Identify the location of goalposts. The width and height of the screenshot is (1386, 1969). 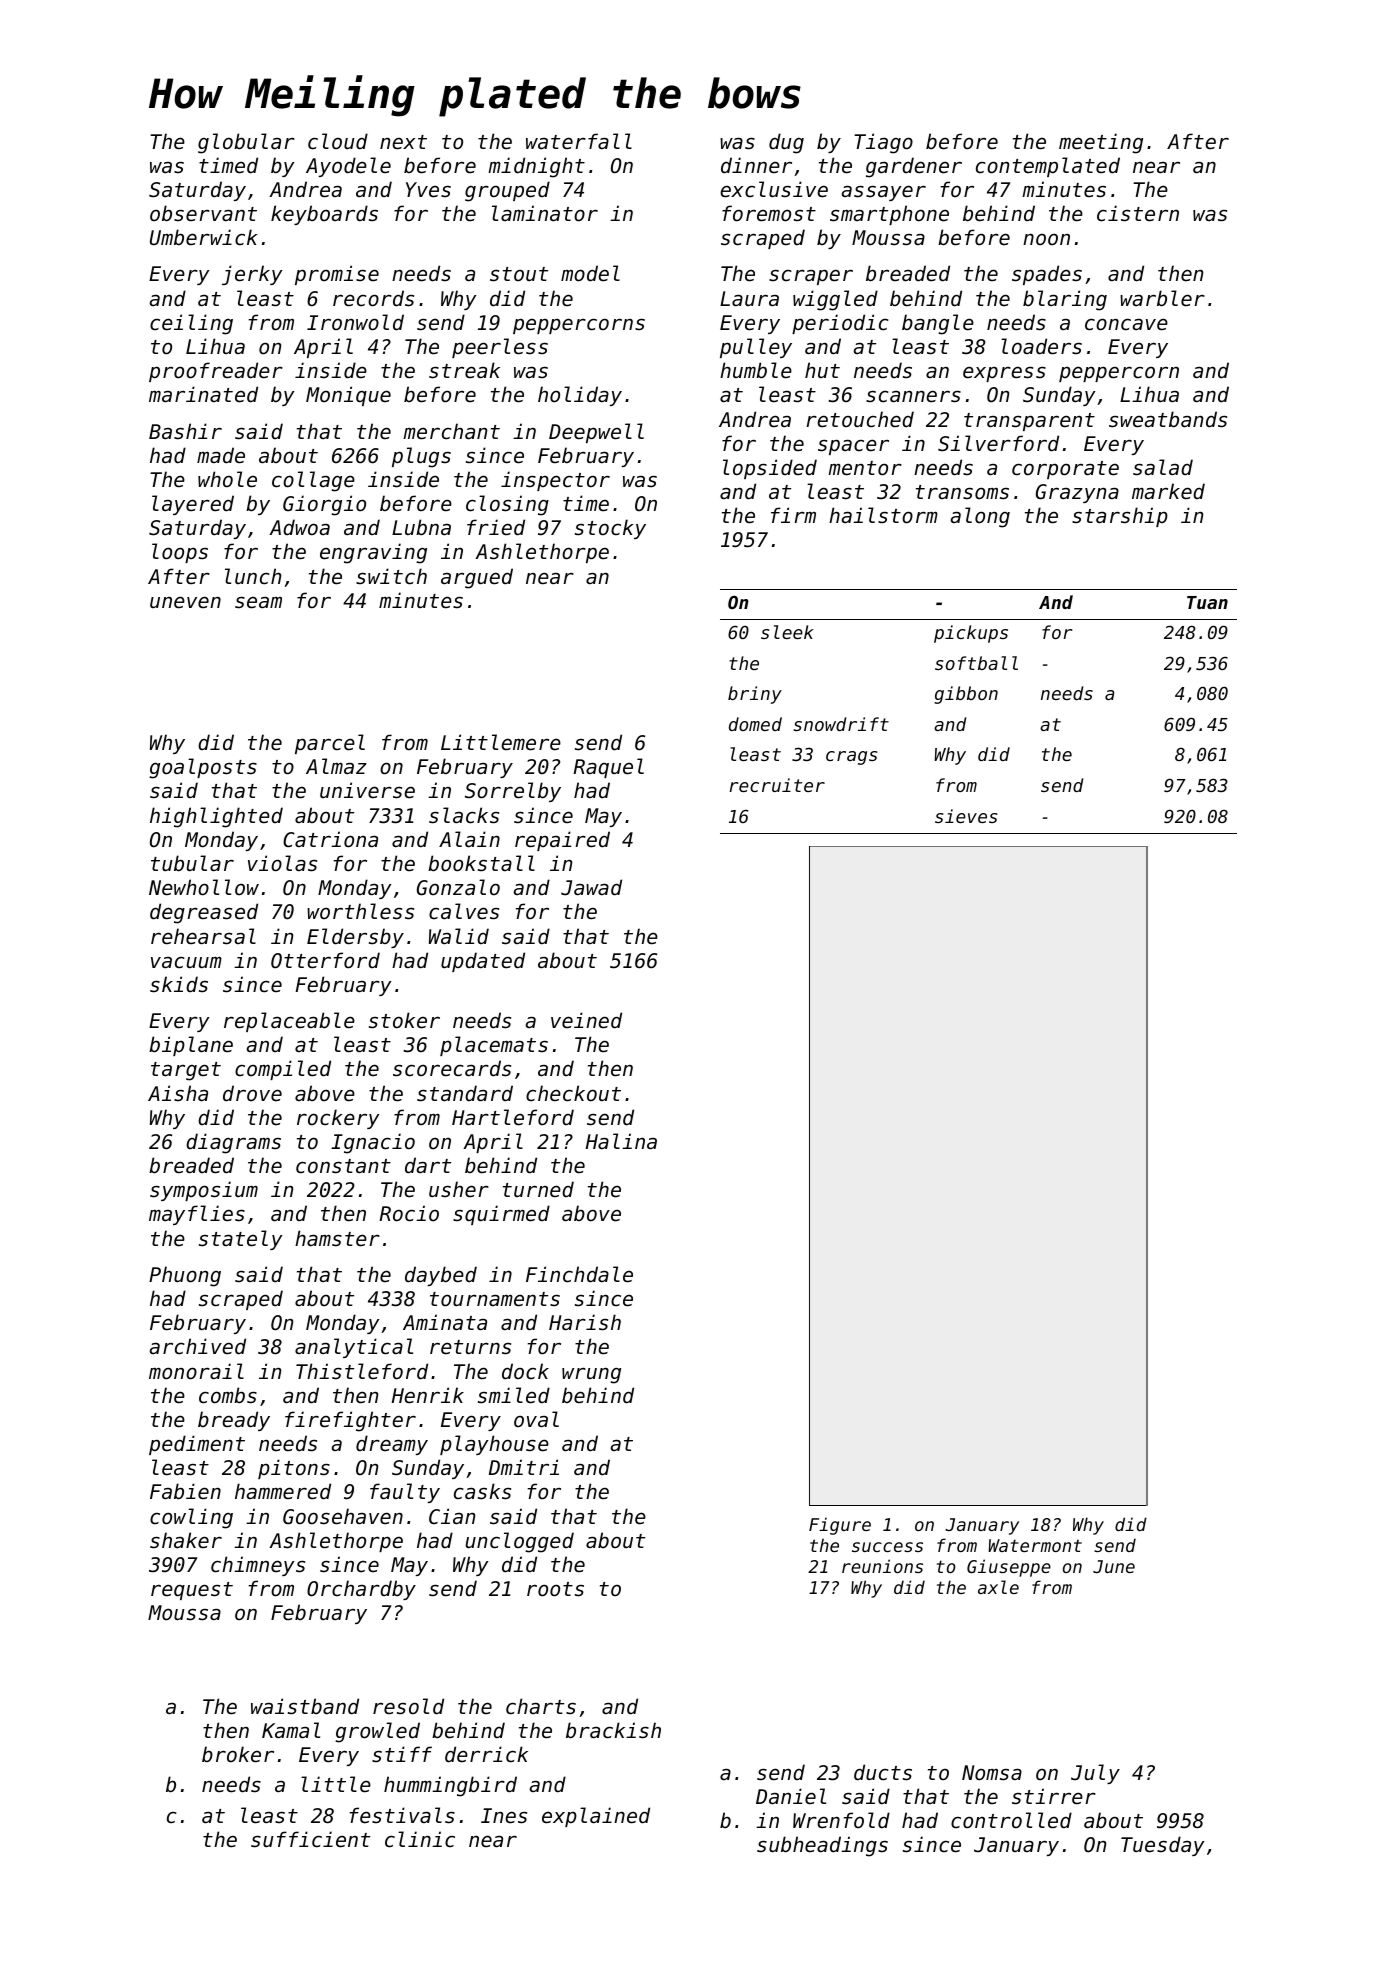
(203, 768).
